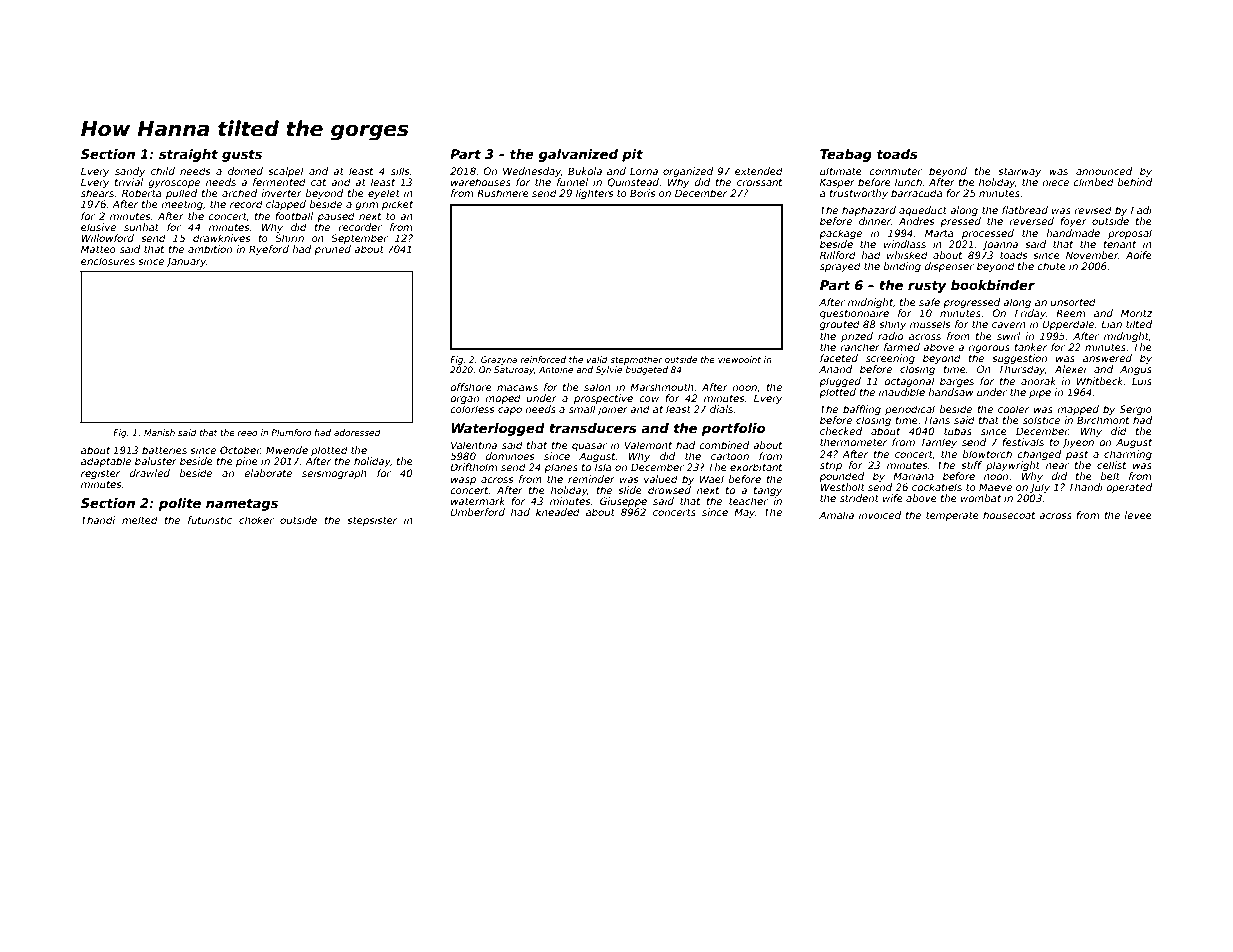 The width and height of the screenshot is (1233, 952). What do you see at coordinates (759, 171) in the screenshot?
I see `extended` at bounding box center [759, 171].
